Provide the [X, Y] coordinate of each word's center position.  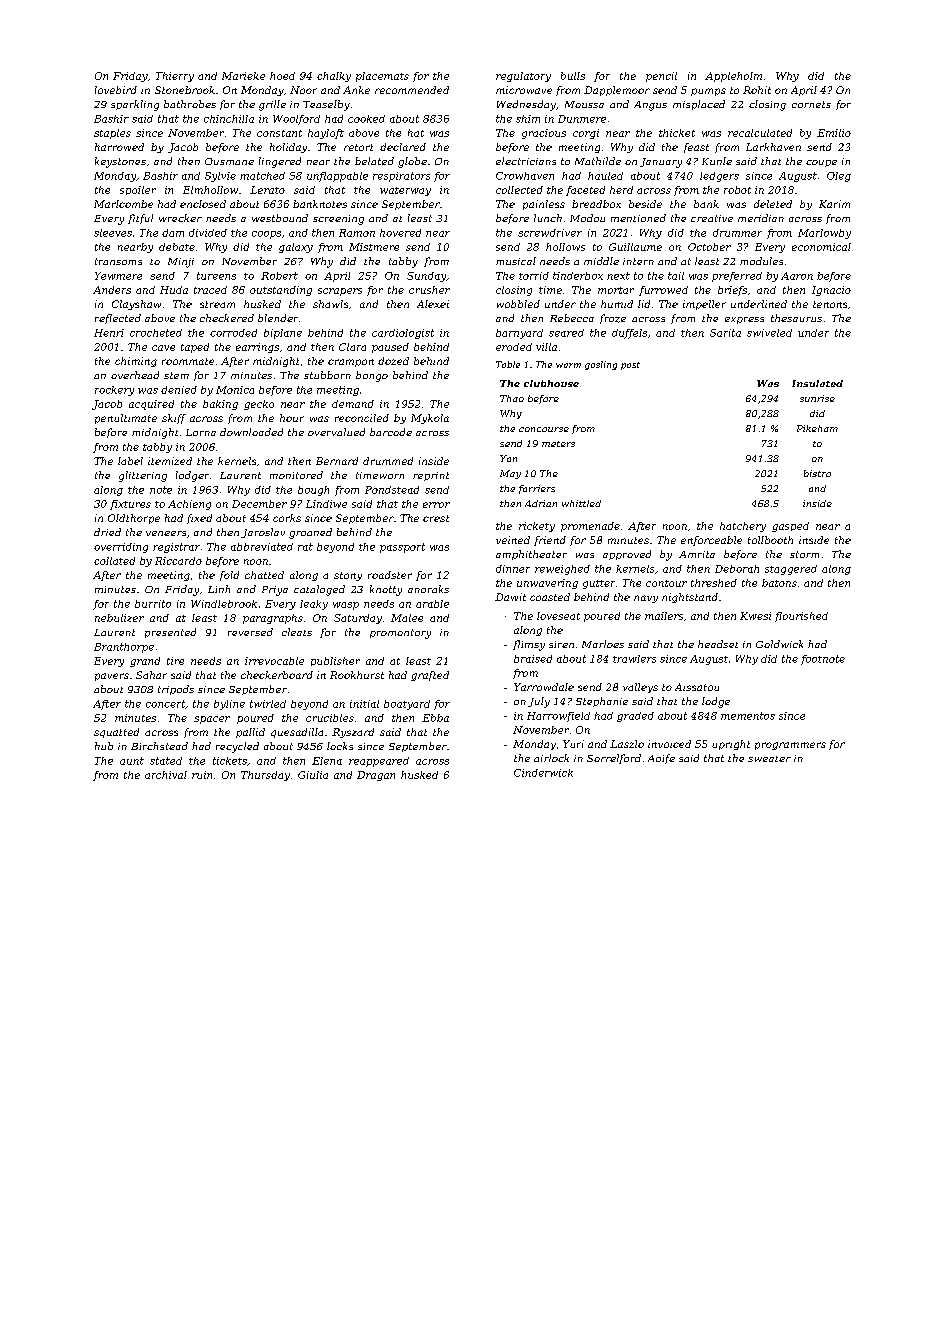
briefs [732, 291]
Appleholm [733, 77]
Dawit [510, 597]
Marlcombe [123, 204]
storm [804, 554]
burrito [153, 604]
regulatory [523, 77]
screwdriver [550, 233]
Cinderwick [543, 773]
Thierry [175, 77]
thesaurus [796, 318]
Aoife [661, 759]
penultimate [126, 419]
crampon [351, 363]
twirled [268, 704]
